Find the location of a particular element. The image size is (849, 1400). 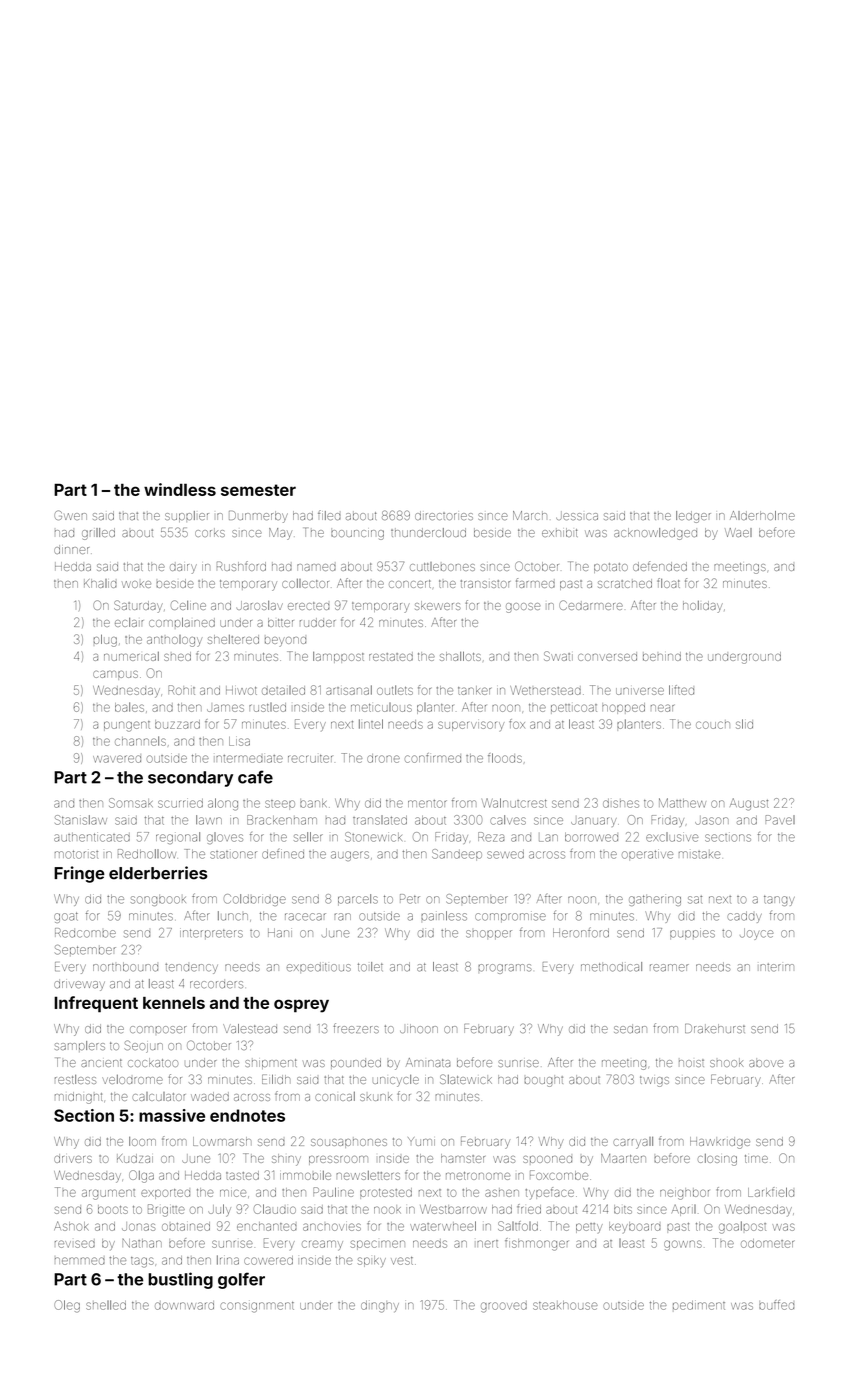

Alderholme is located at coordinates (762, 515).
